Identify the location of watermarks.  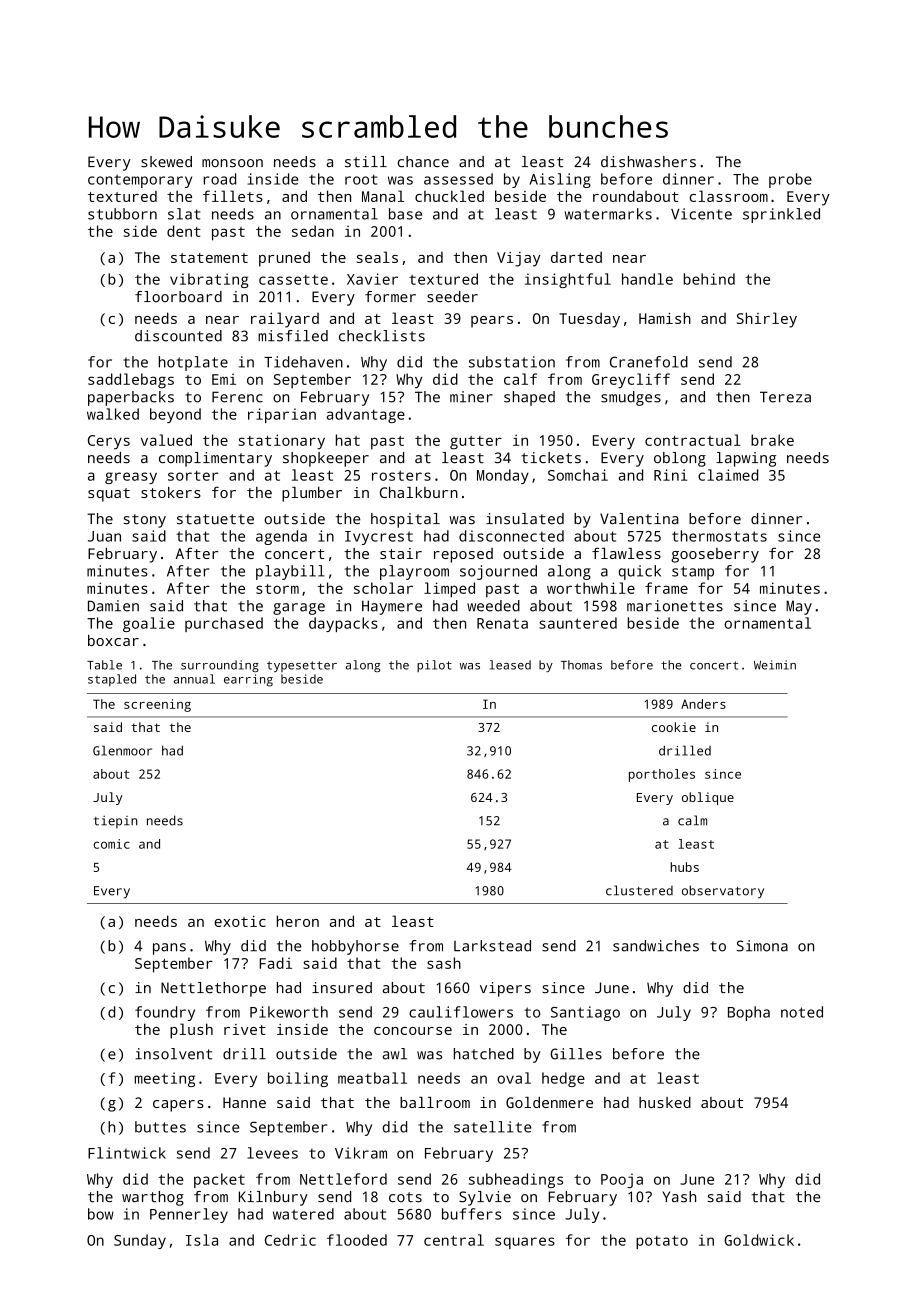
(608, 214).
